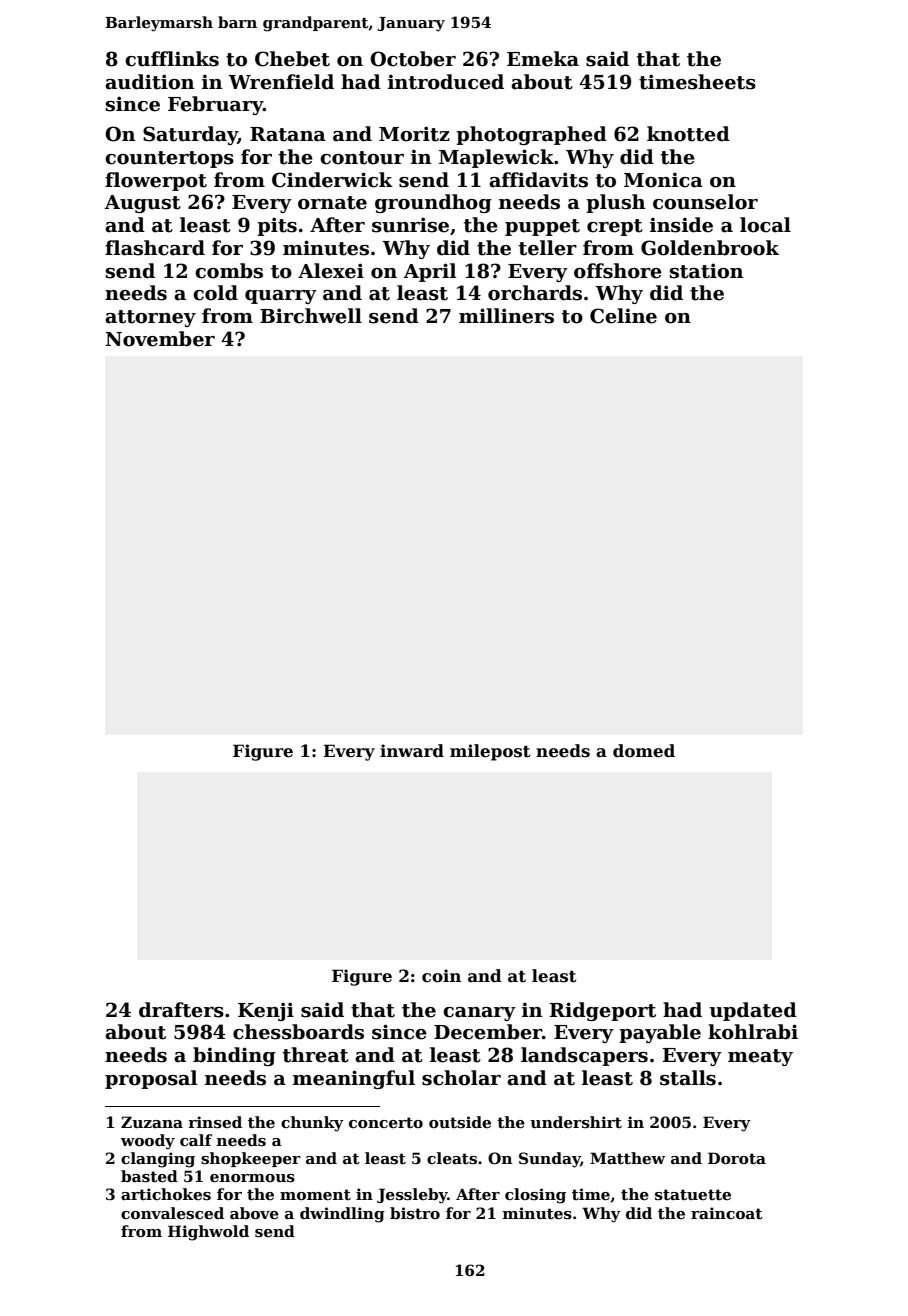 This page has height=1316, width=908. I want to click on November, so click(160, 339).
